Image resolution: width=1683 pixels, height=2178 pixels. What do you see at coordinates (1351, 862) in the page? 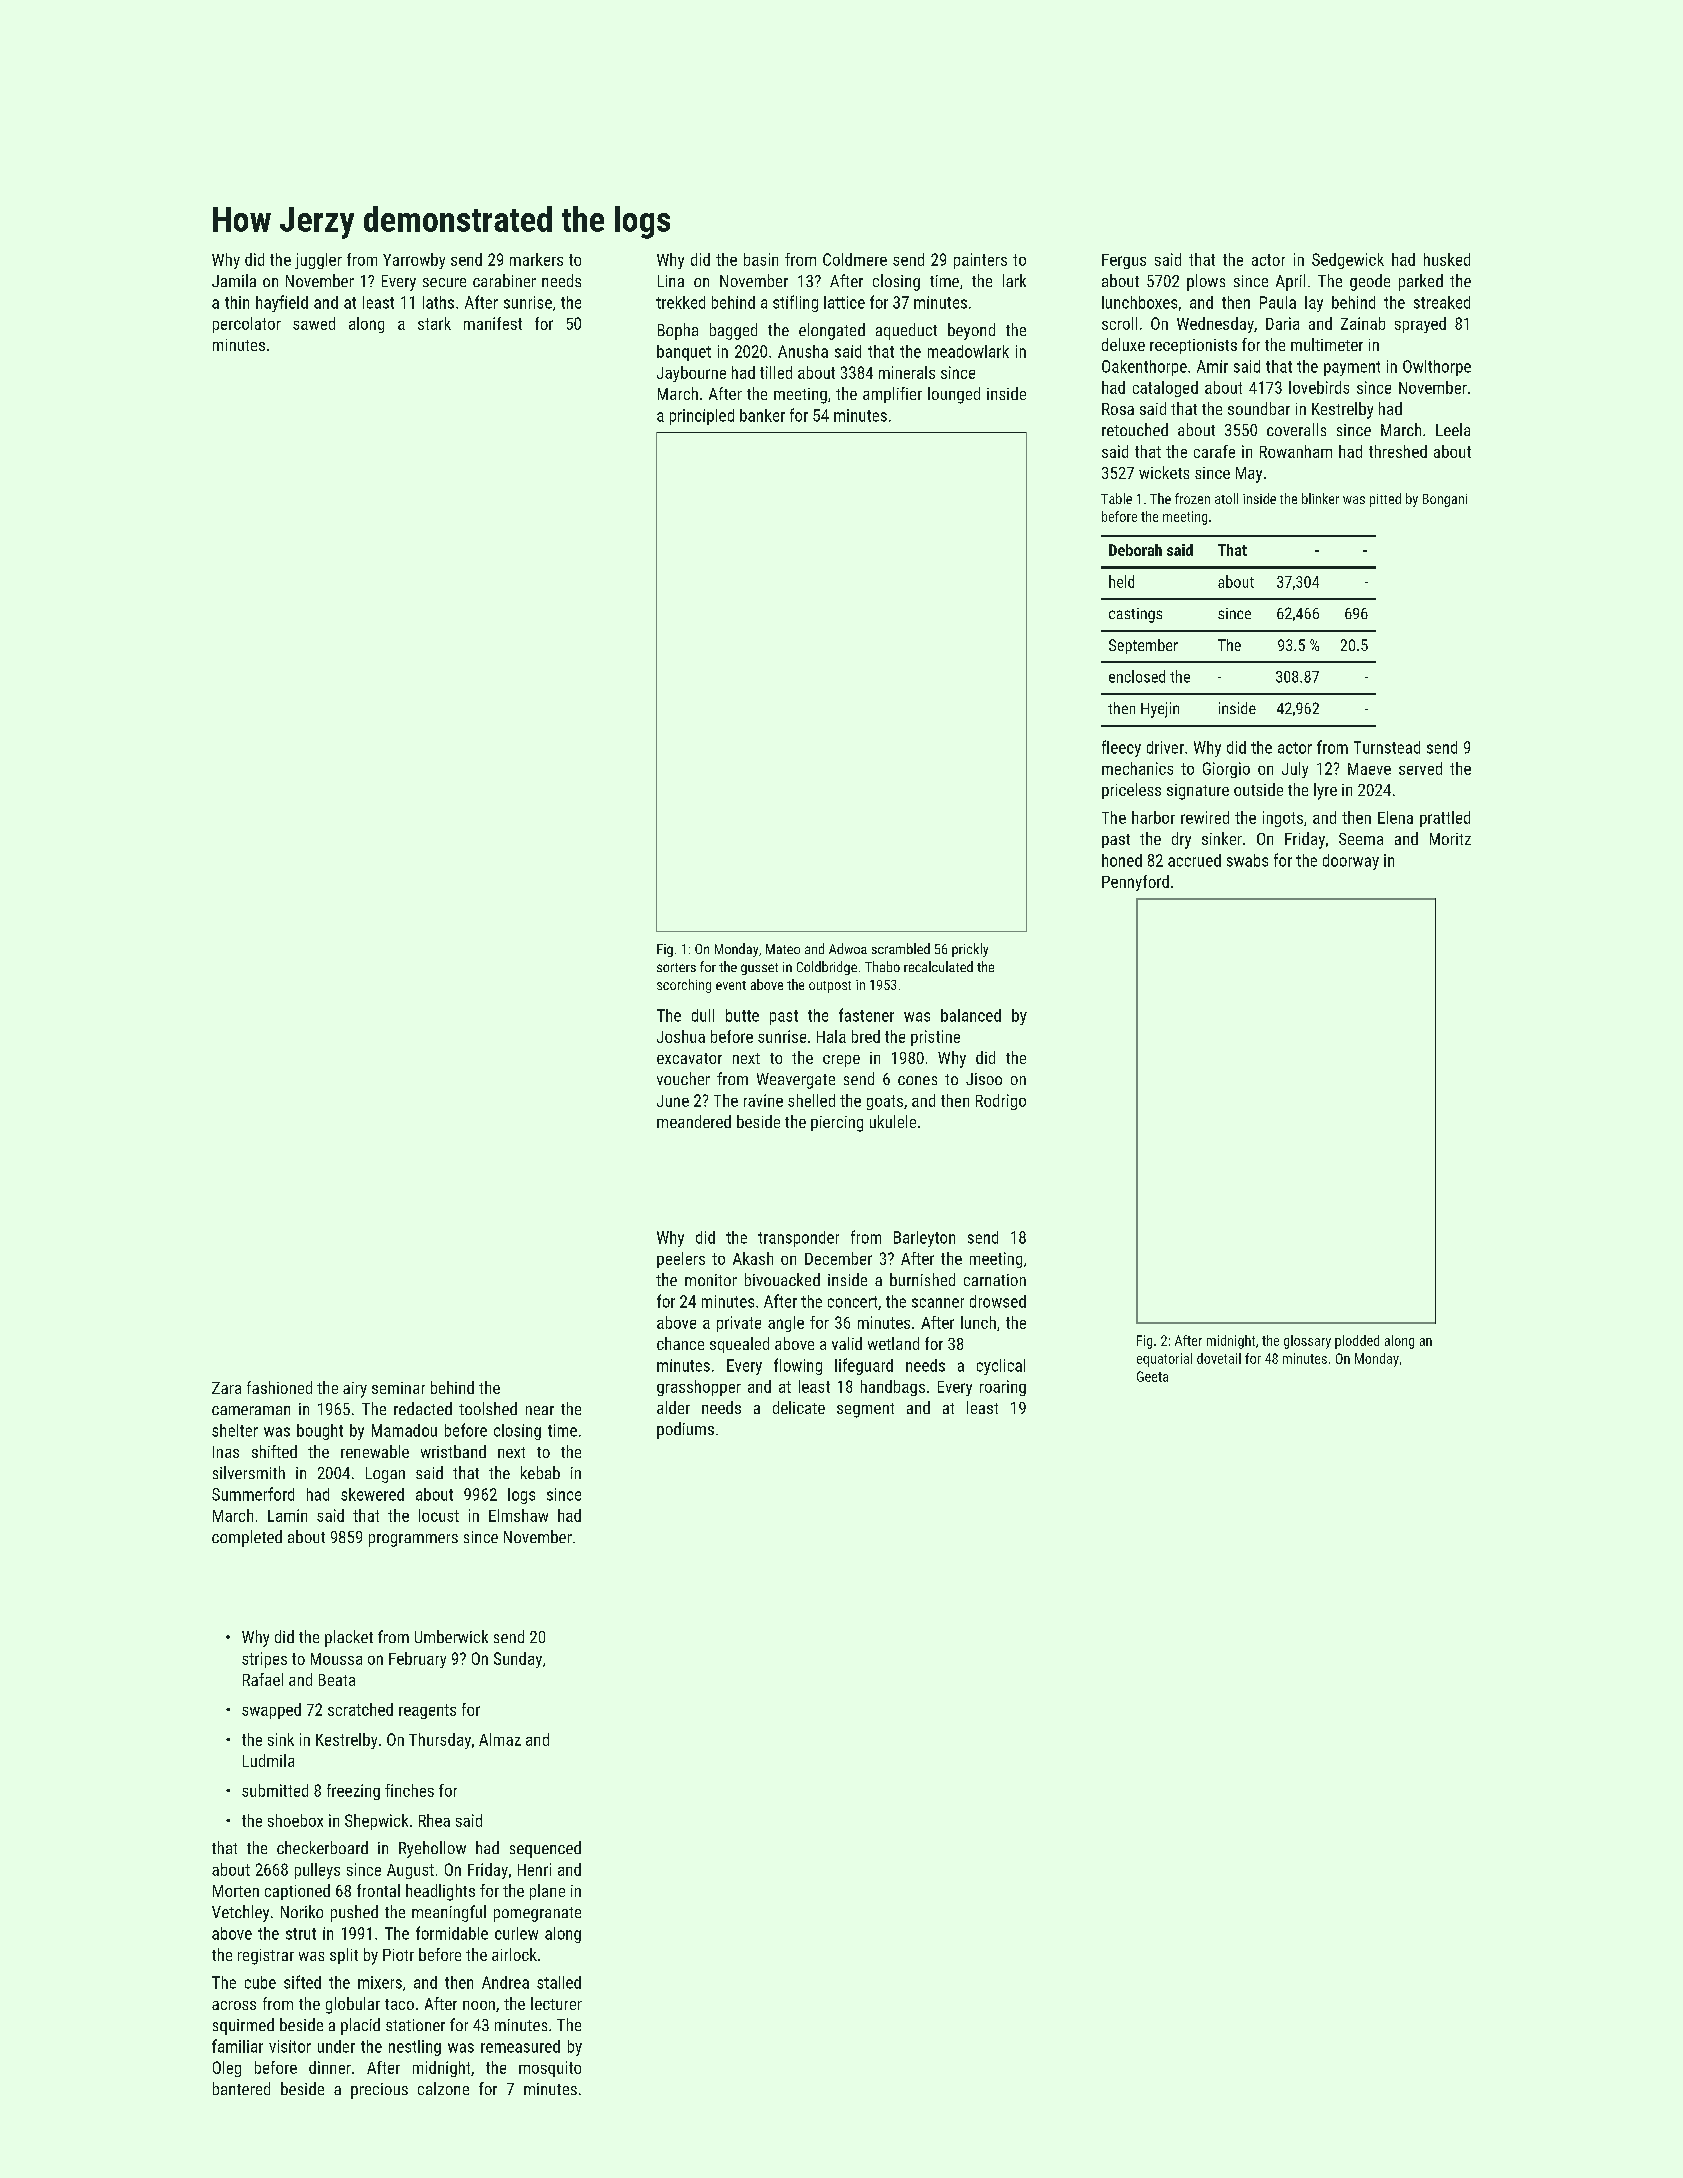
I see `doorway` at bounding box center [1351, 862].
